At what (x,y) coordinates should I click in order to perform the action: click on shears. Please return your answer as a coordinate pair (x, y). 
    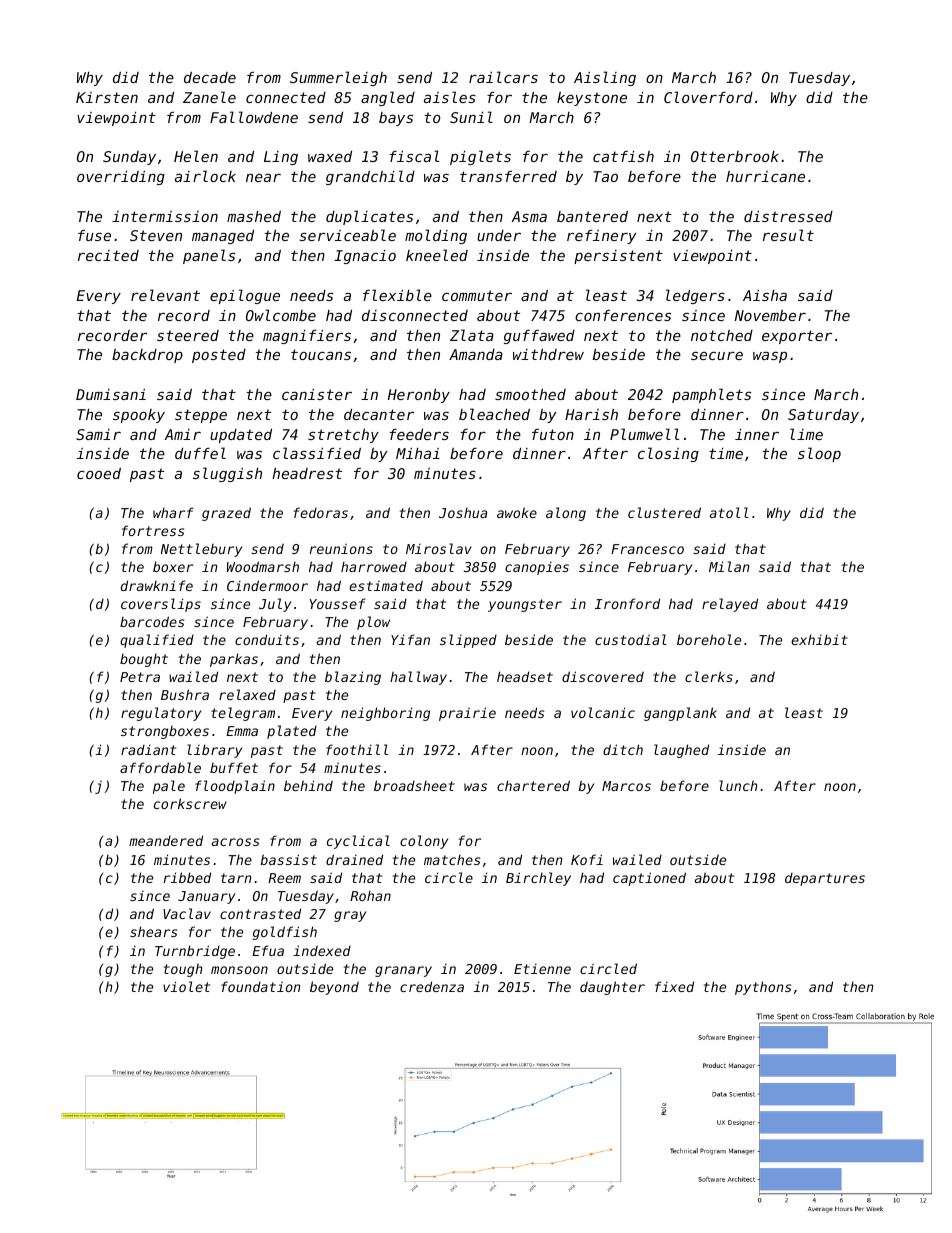
    Looking at the image, I should click on (154, 931).
